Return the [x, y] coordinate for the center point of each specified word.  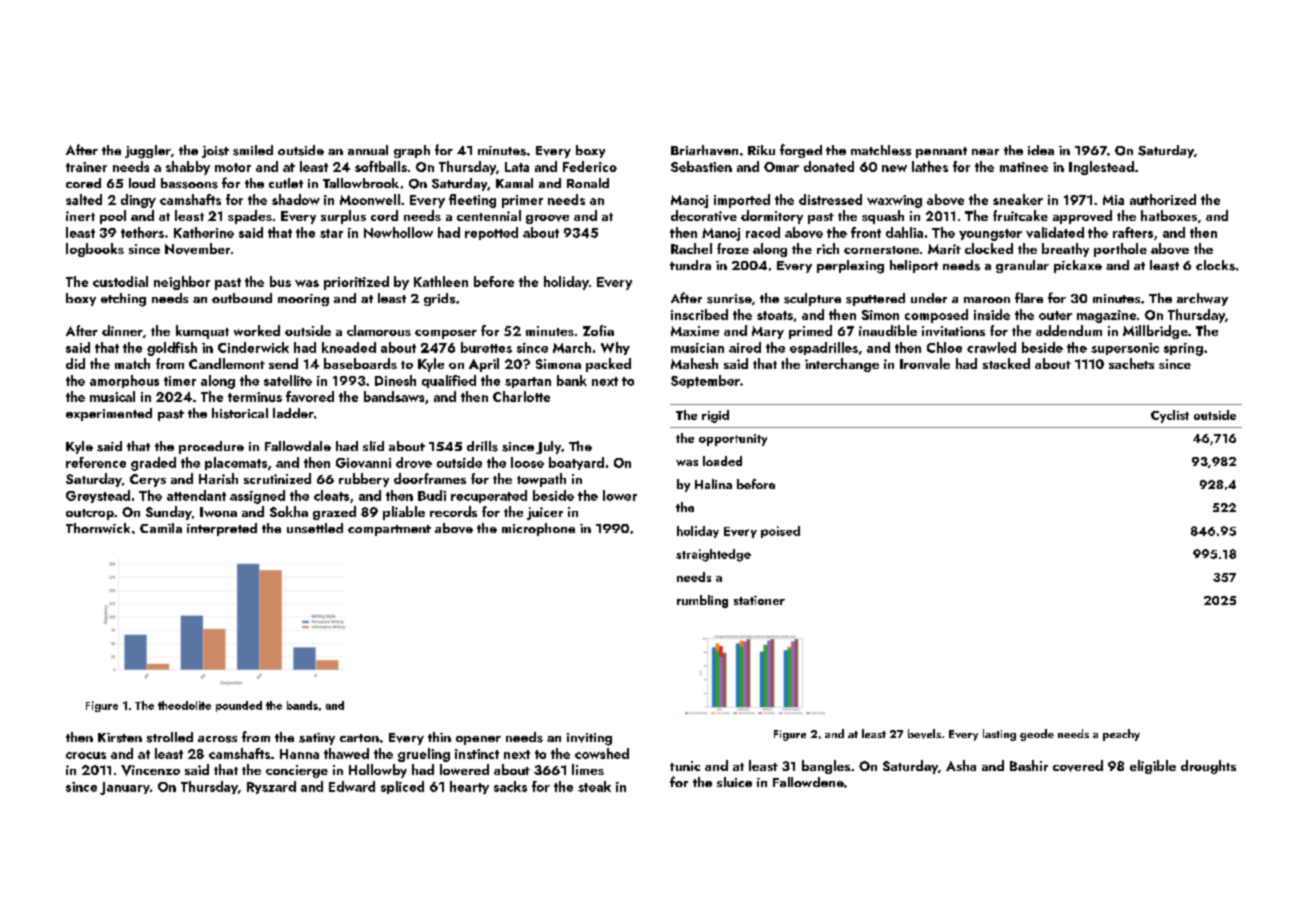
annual [368, 150]
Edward [352, 786]
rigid [715, 416]
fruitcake [1020, 215]
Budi [432, 495]
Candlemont [227, 363]
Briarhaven [704, 150]
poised [780, 532]
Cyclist [1170, 416]
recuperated [489, 496]
